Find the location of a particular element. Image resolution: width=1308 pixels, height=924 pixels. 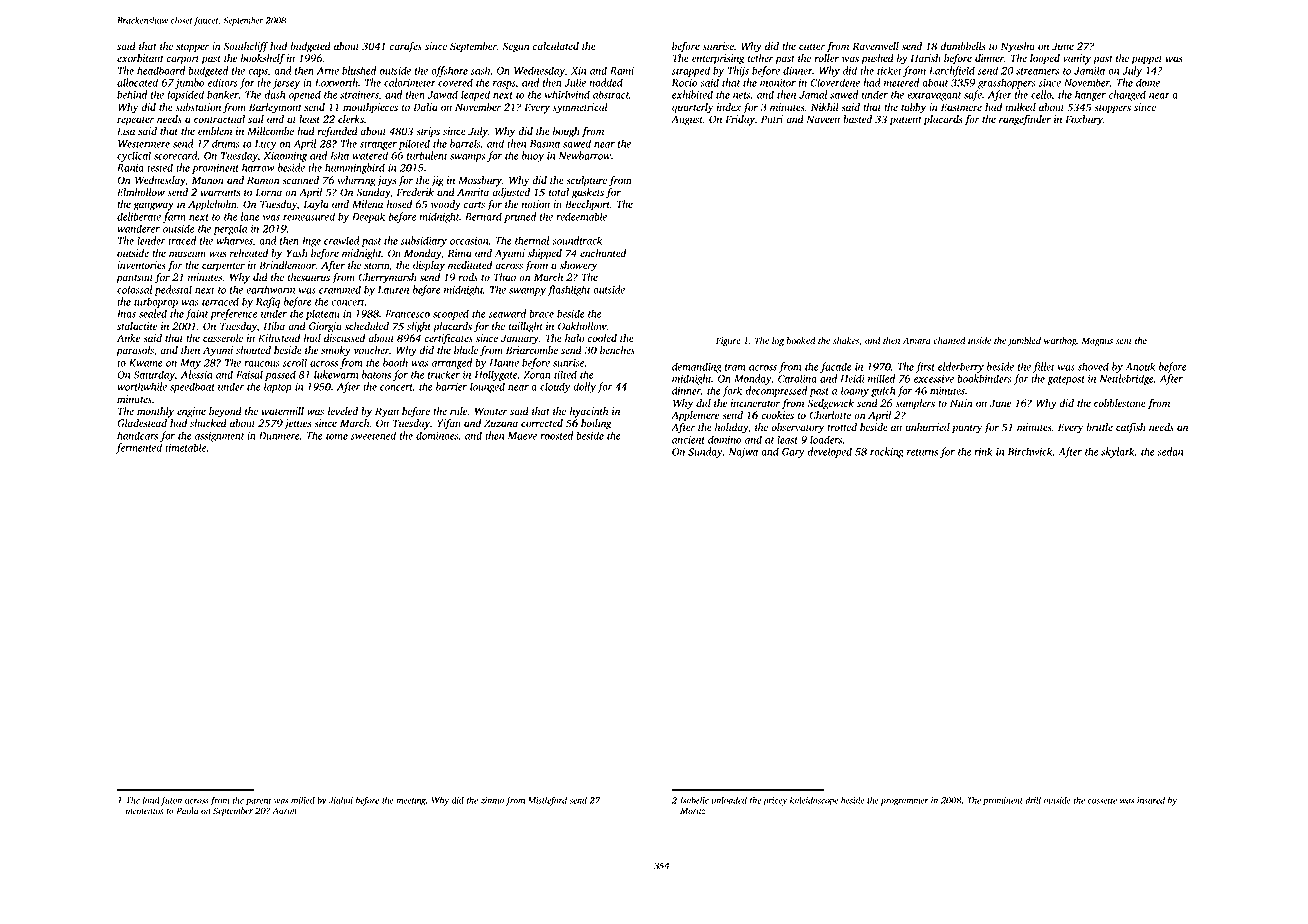

patient is located at coordinates (906, 120).
